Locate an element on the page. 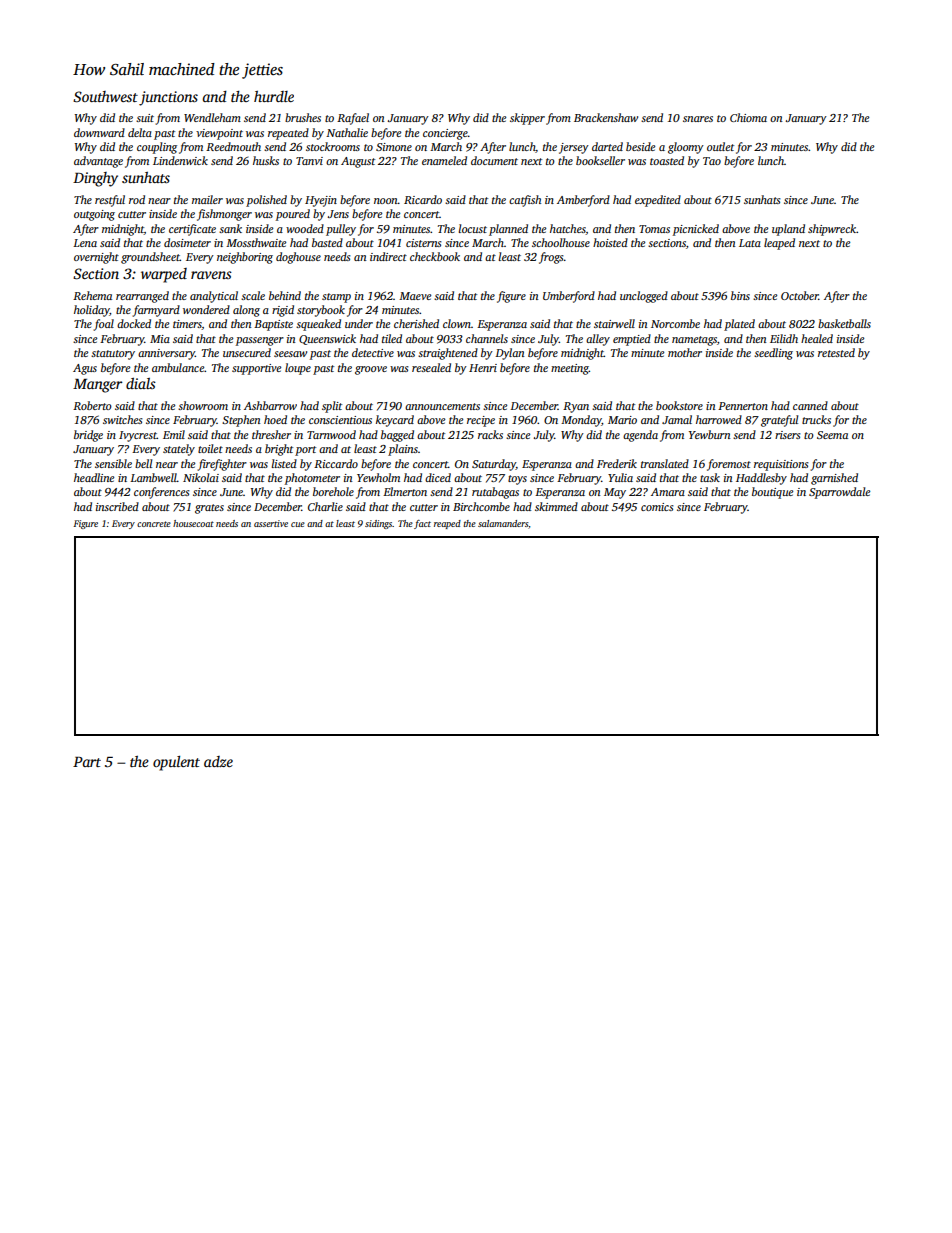  adze is located at coordinates (218, 761).
